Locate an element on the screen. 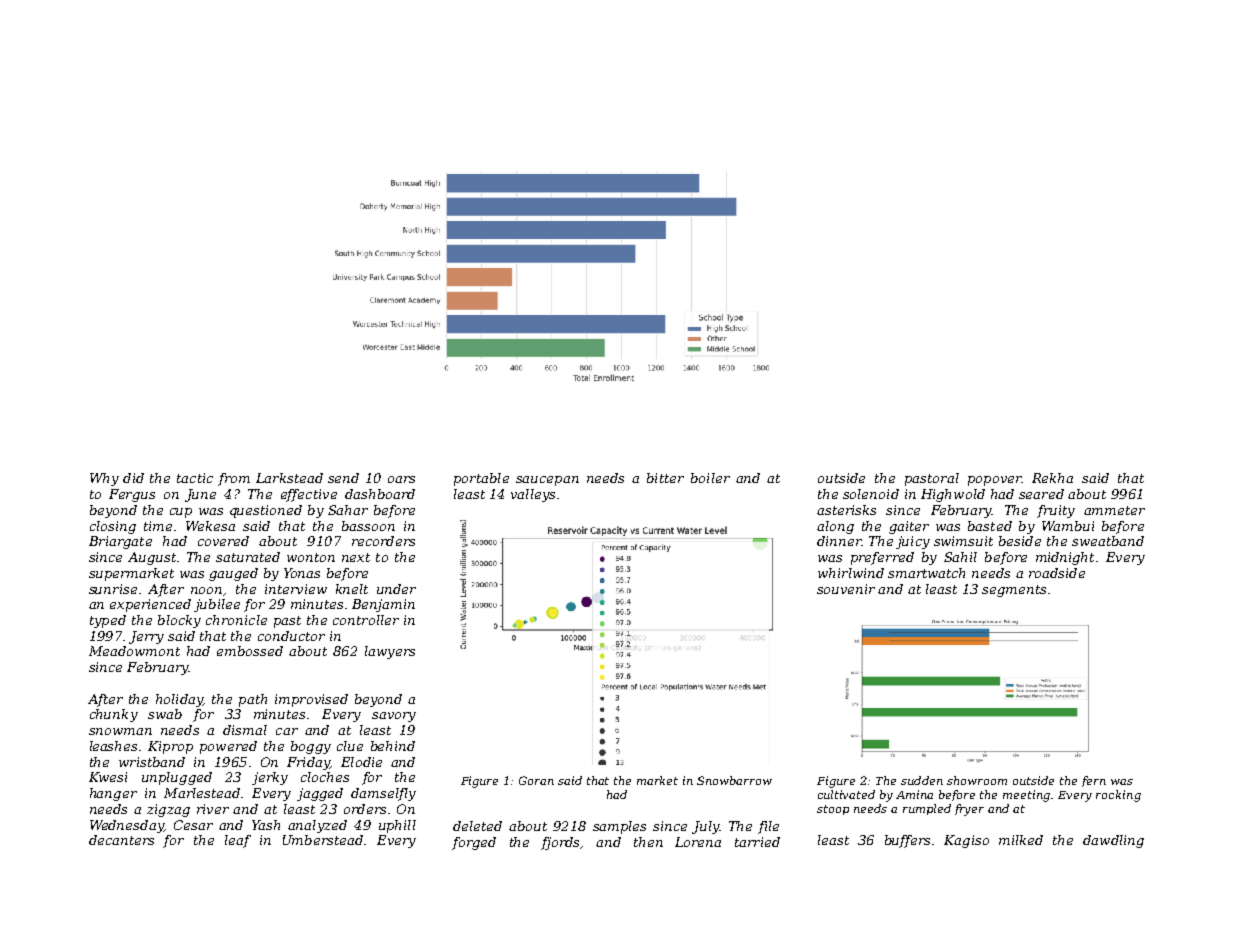 This screenshot has width=1233, height=952. segments is located at coordinates (1014, 591).
